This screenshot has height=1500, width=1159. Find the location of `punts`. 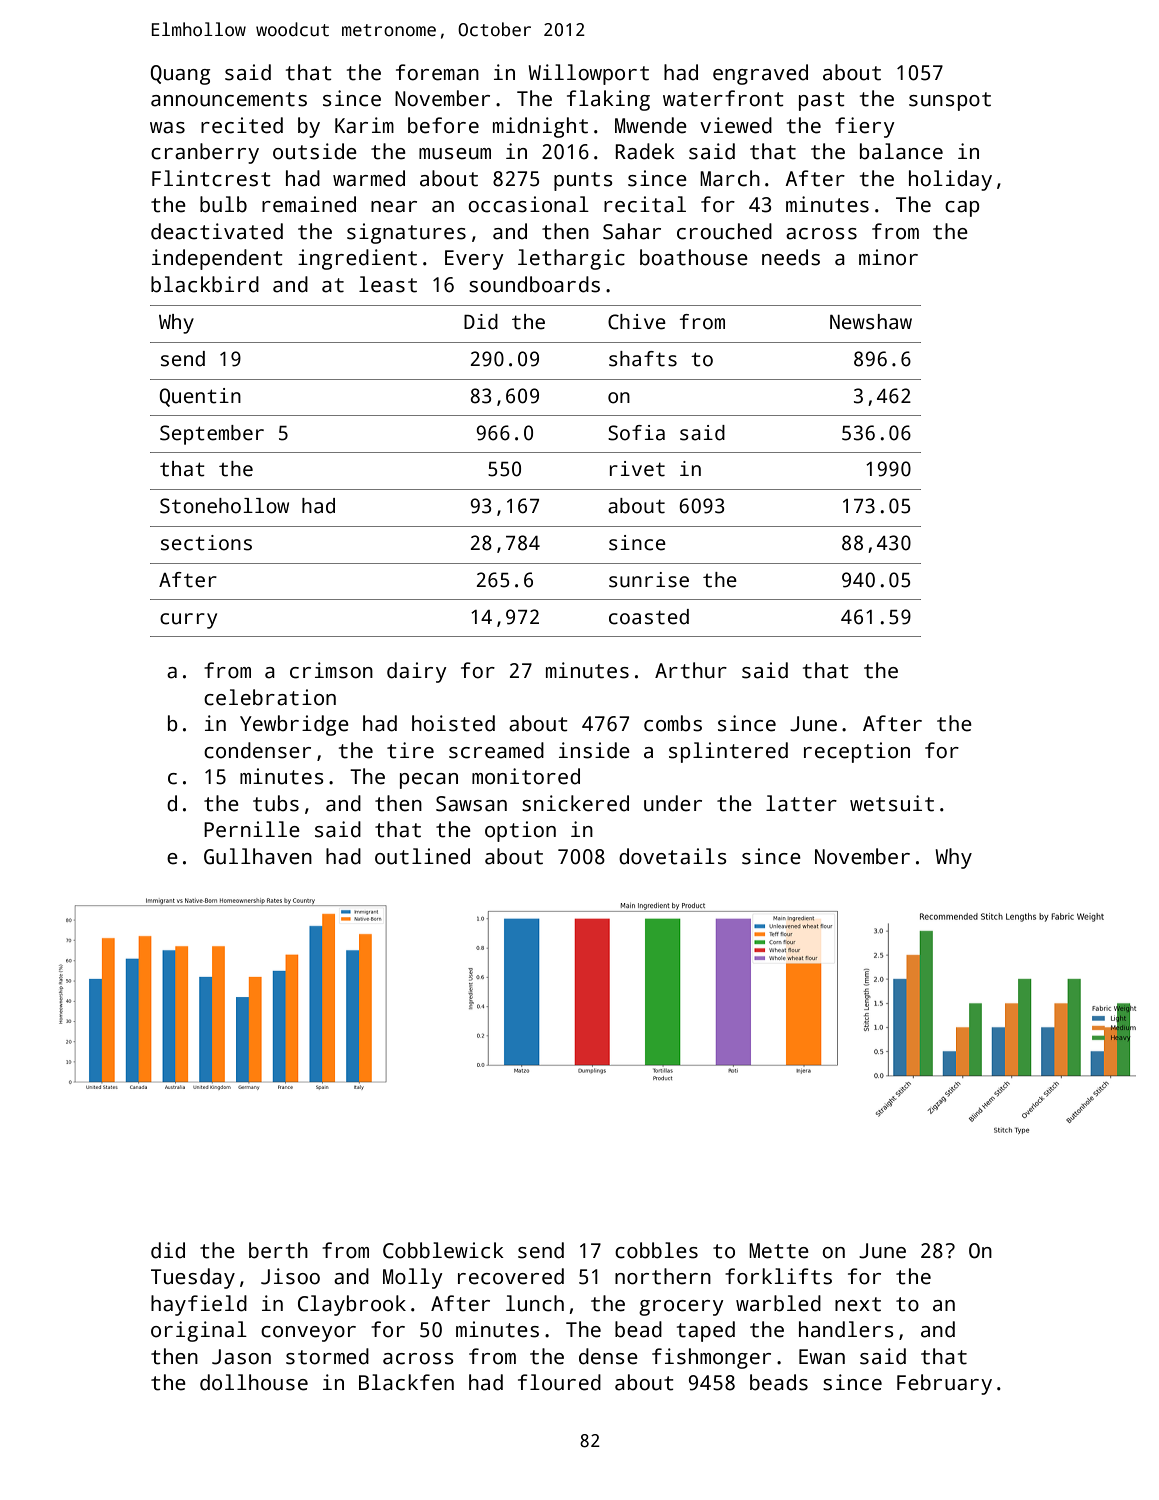

punts is located at coordinates (583, 181).
